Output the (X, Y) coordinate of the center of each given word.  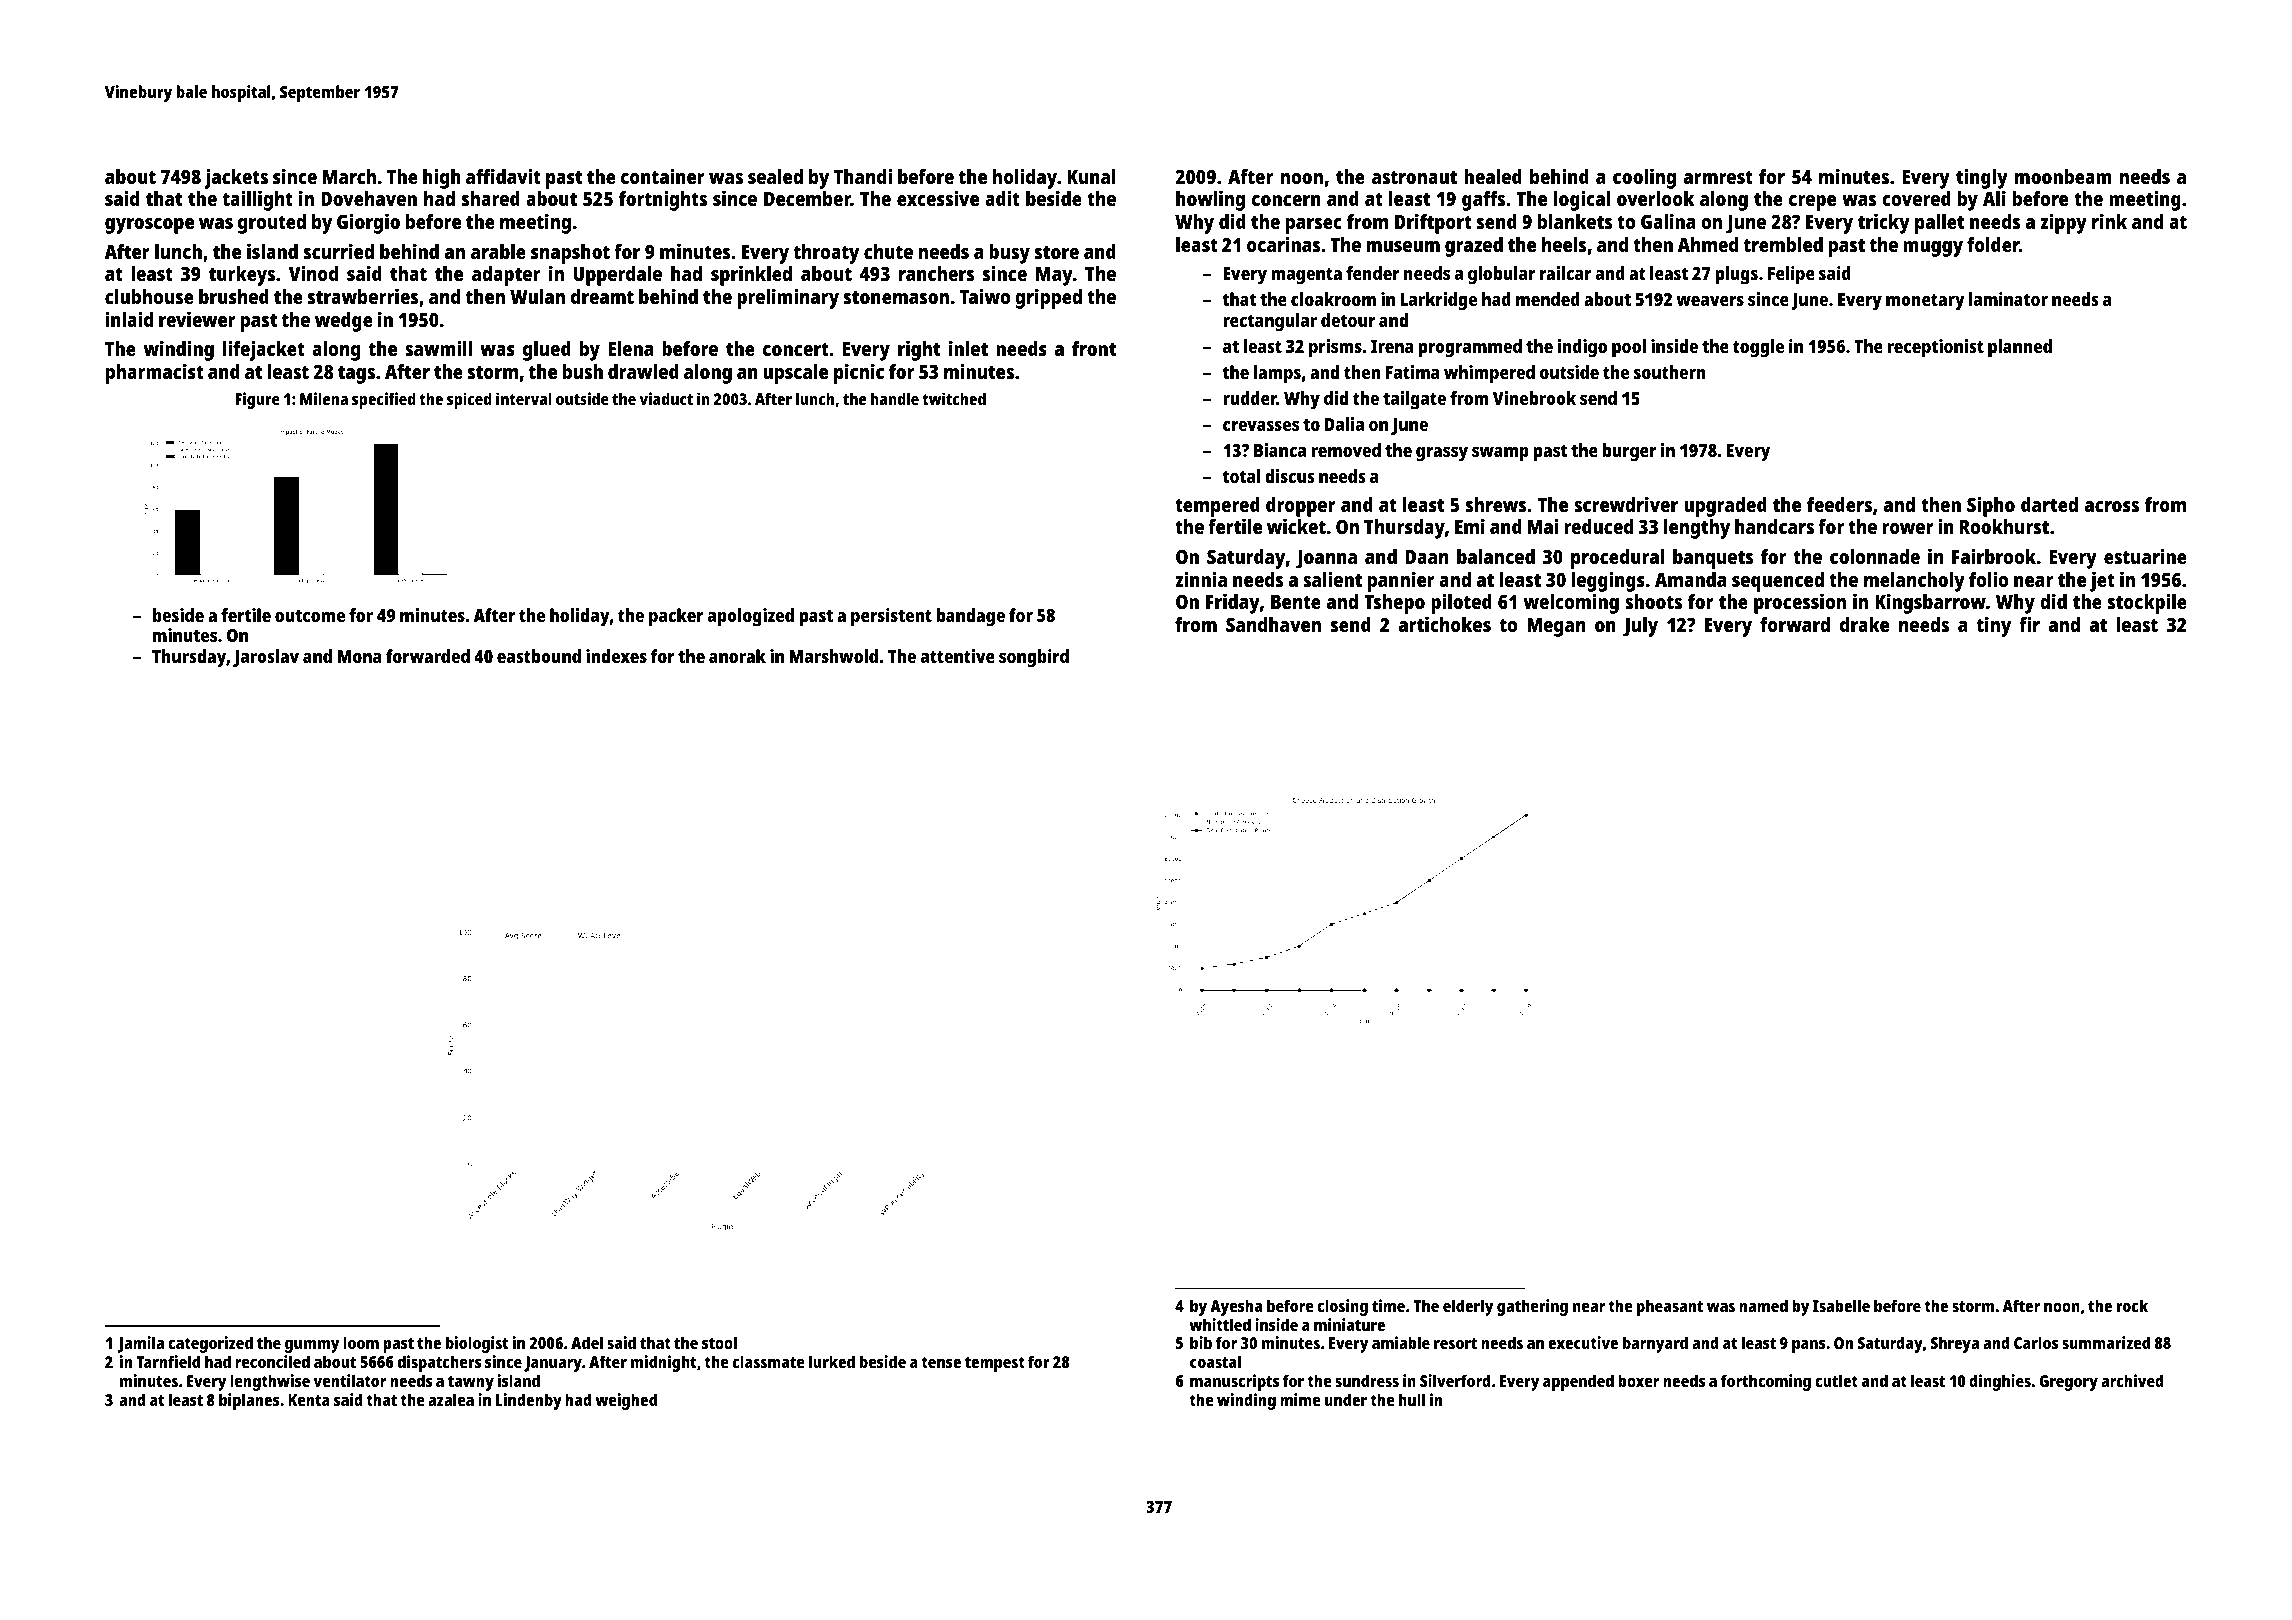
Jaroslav (266, 658)
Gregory (2068, 1383)
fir (2029, 624)
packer (676, 617)
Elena (630, 348)
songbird (1034, 658)
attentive (958, 656)
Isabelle (1841, 1305)
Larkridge (1438, 301)
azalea (451, 1399)
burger (1629, 452)
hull (1412, 1399)
